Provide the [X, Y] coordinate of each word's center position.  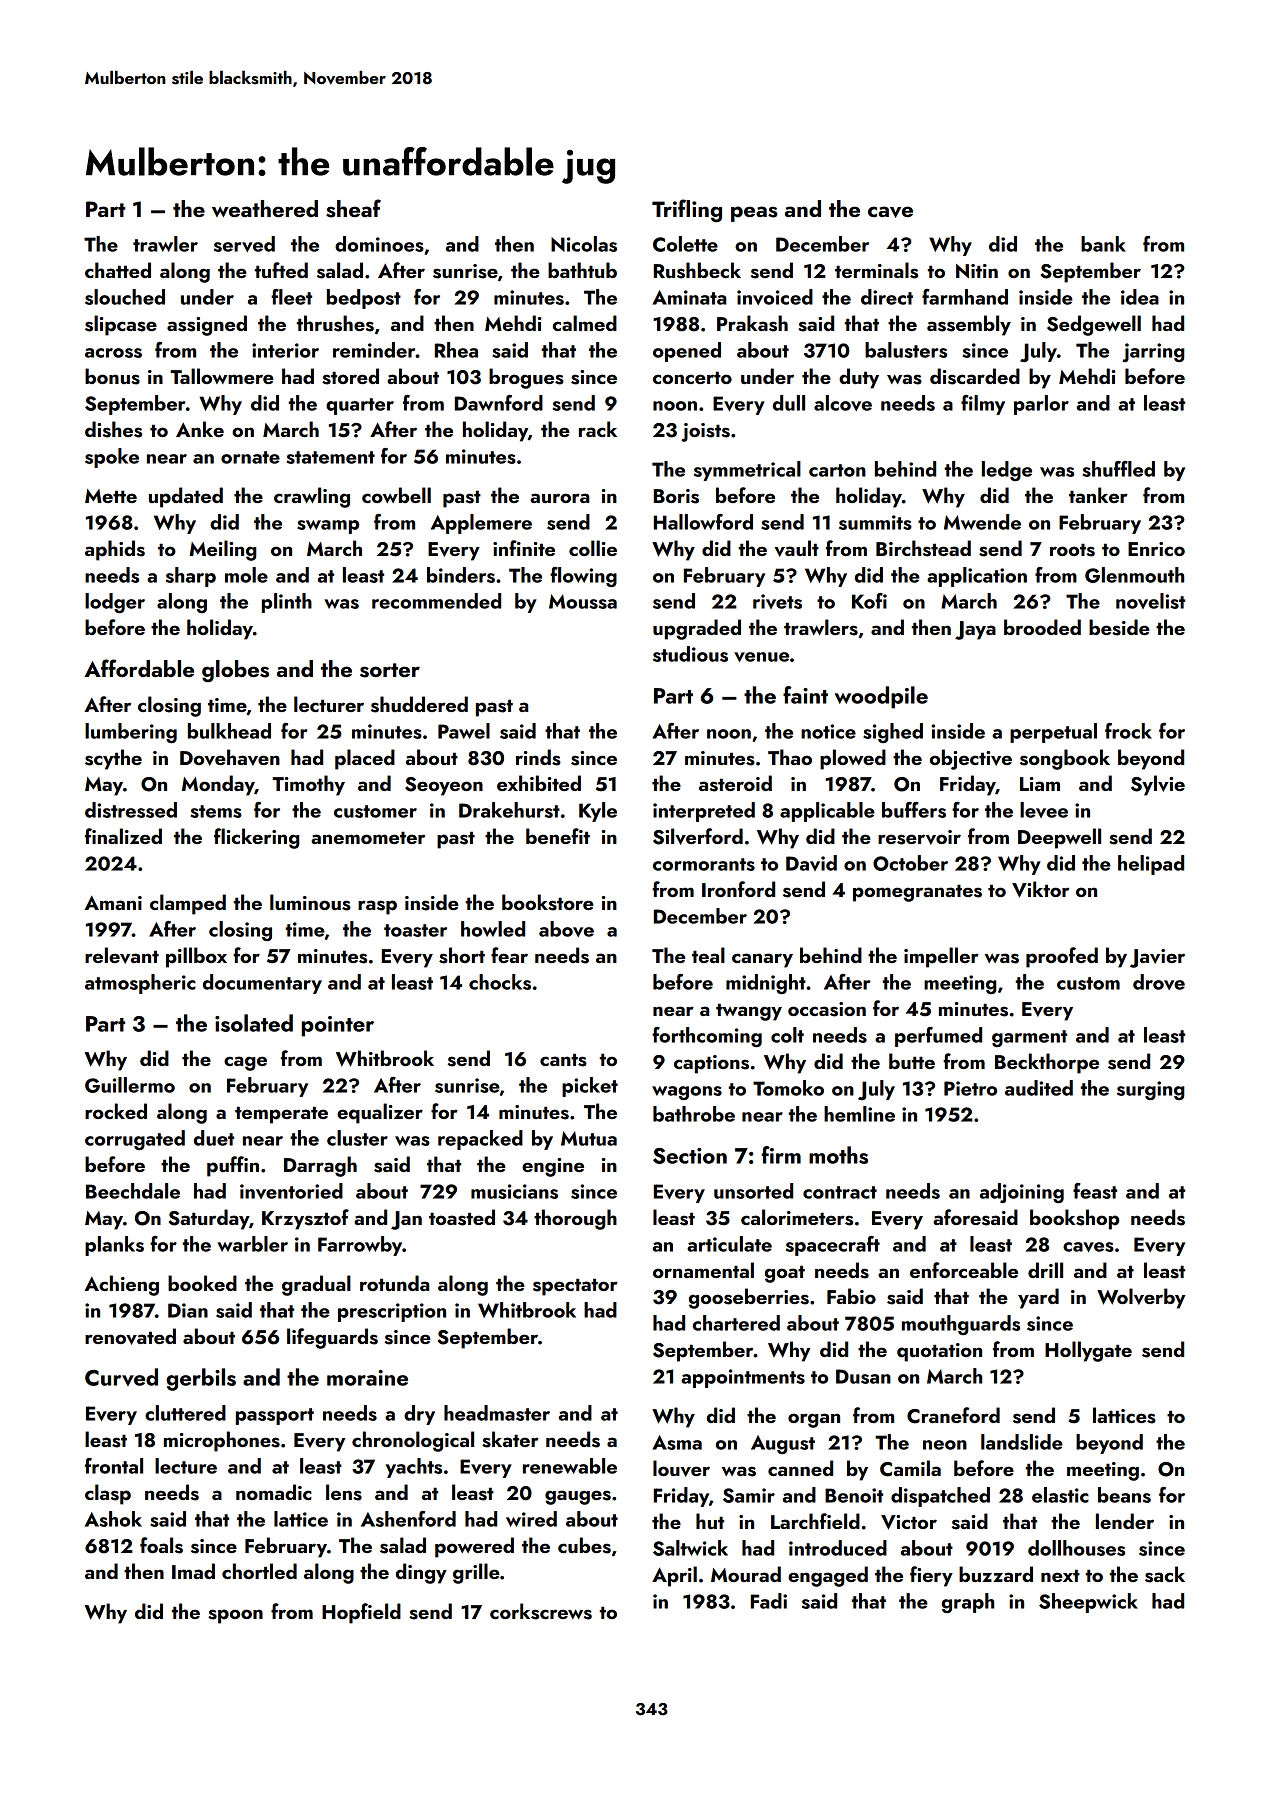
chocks [500, 982]
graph [968, 1603]
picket [590, 1087]
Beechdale [133, 1191]
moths [838, 1155]
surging [1151, 1090]
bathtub [582, 270]
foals [161, 1545]
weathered [265, 208]
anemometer [368, 837]
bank [1103, 244]
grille [476, 1573]
